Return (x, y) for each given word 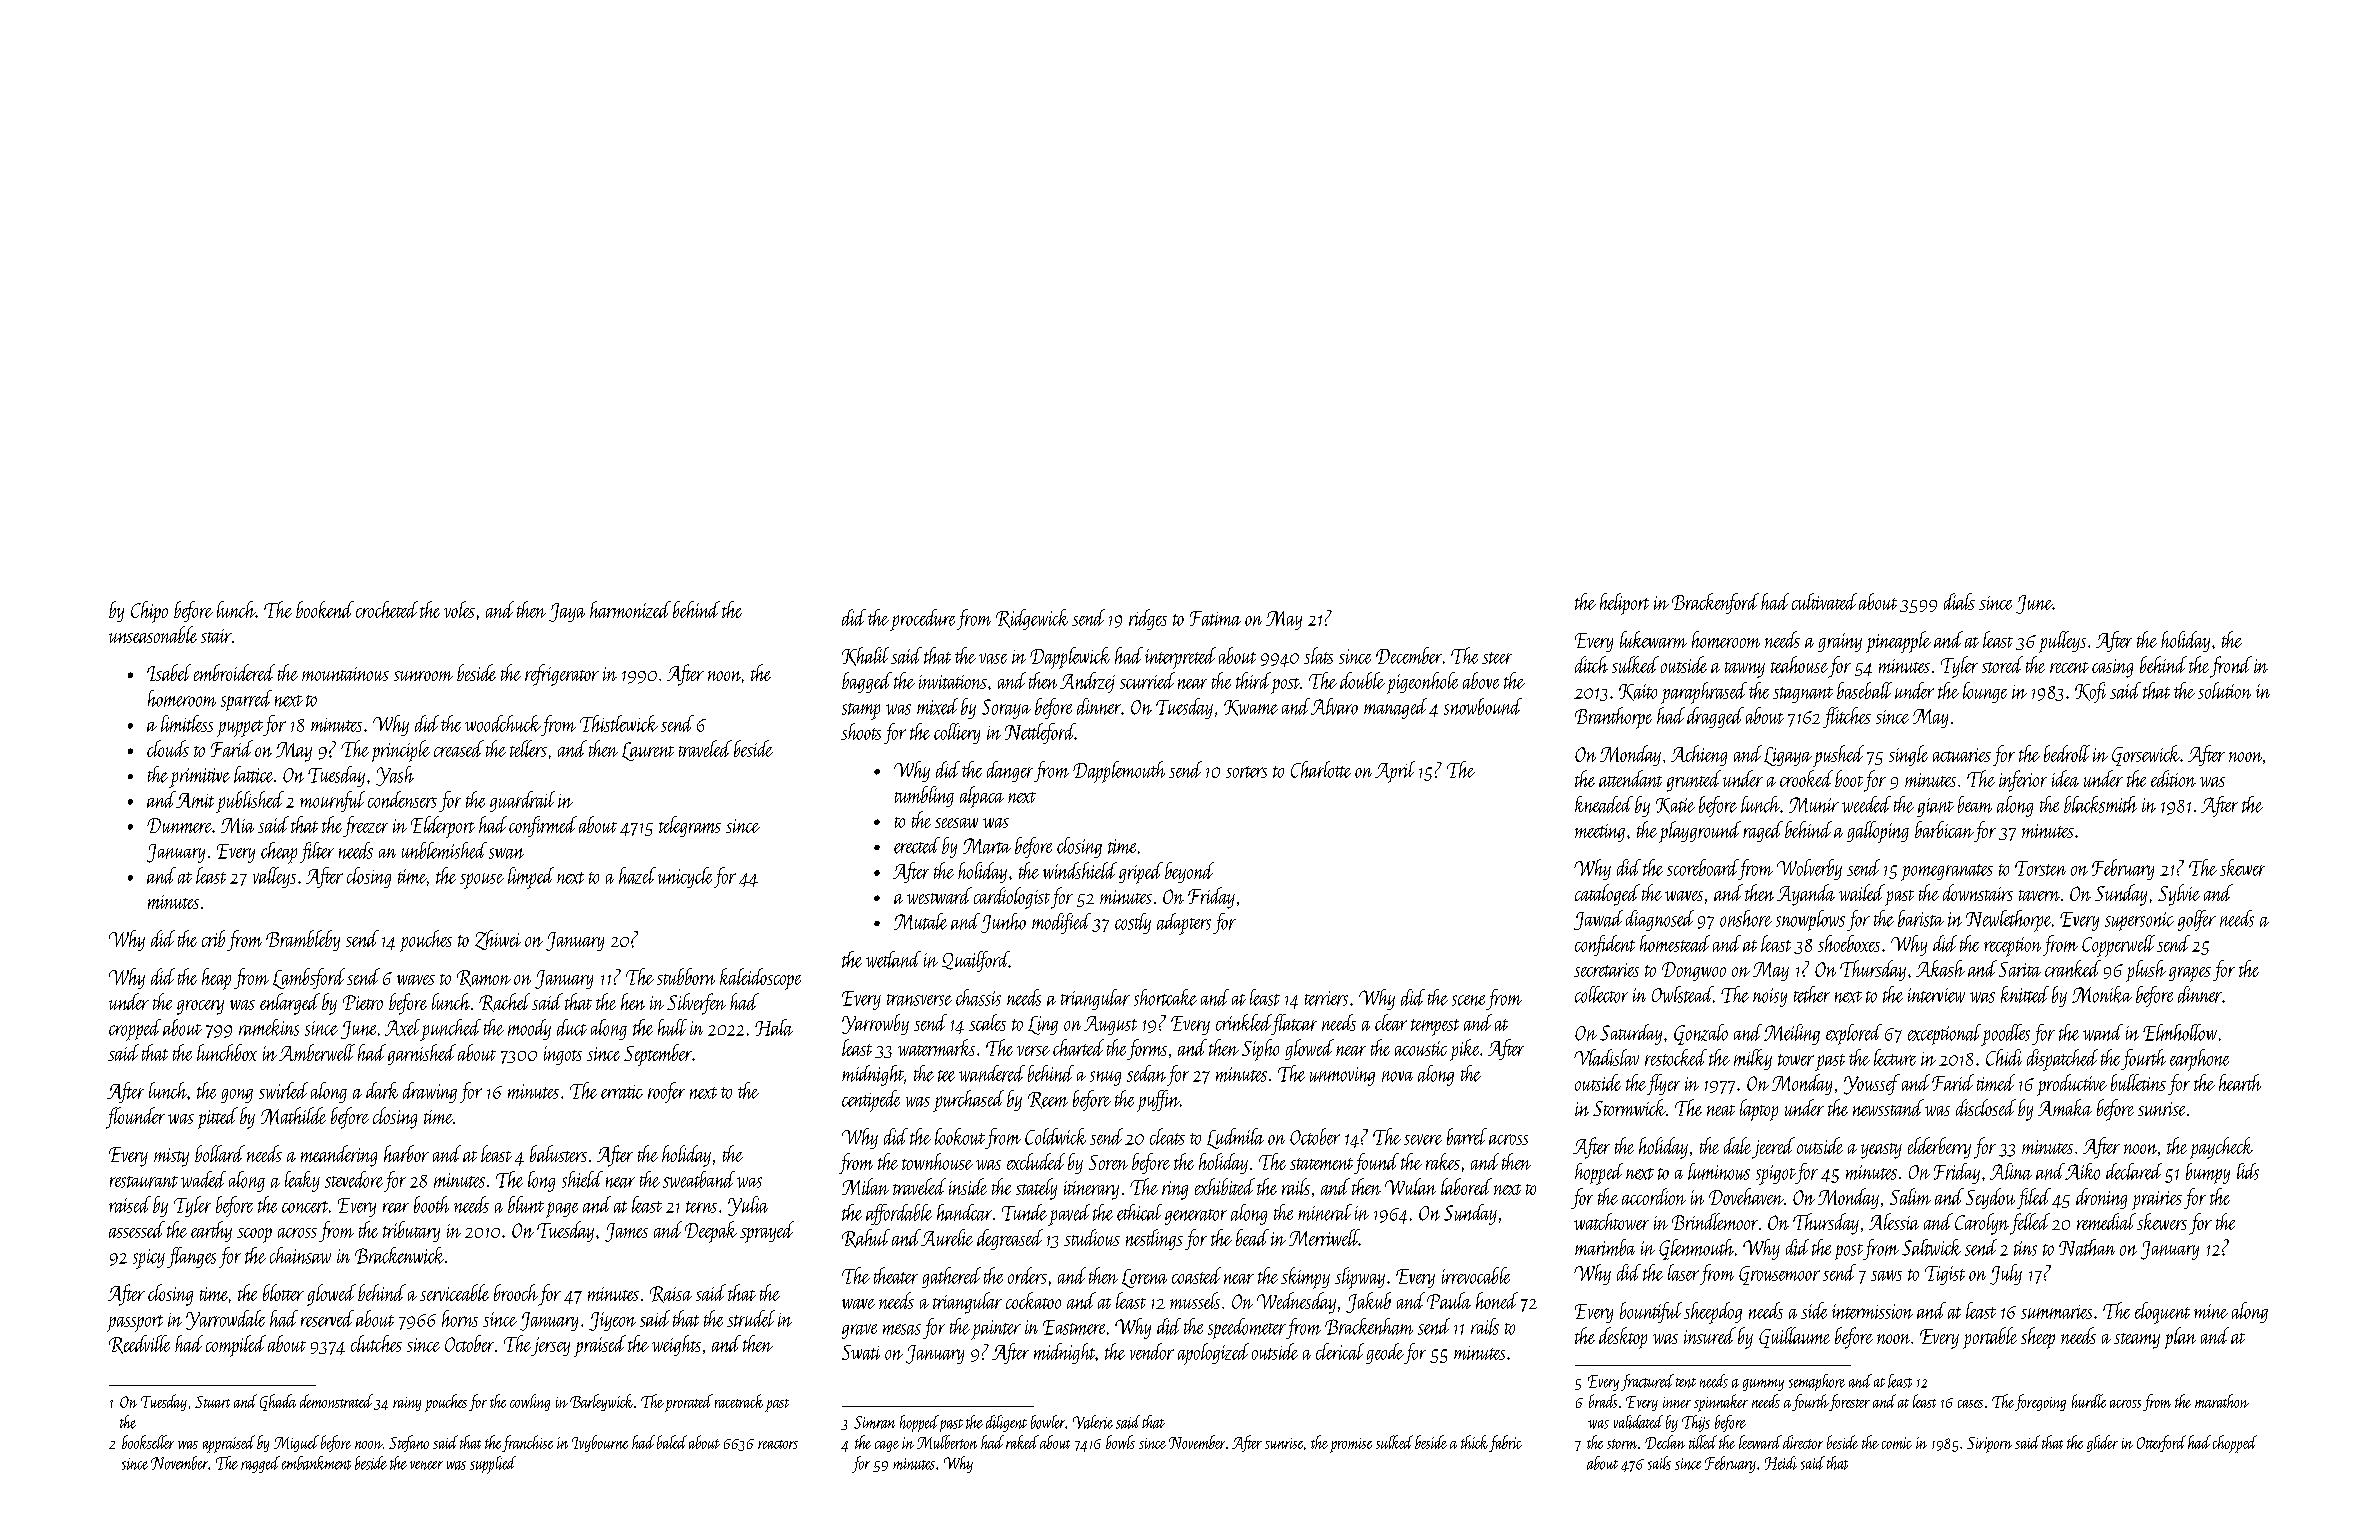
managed (1395, 708)
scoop (254, 1235)
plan (2180, 1338)
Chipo (149, 612)
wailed (1862, 892)
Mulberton (947, 1442)
